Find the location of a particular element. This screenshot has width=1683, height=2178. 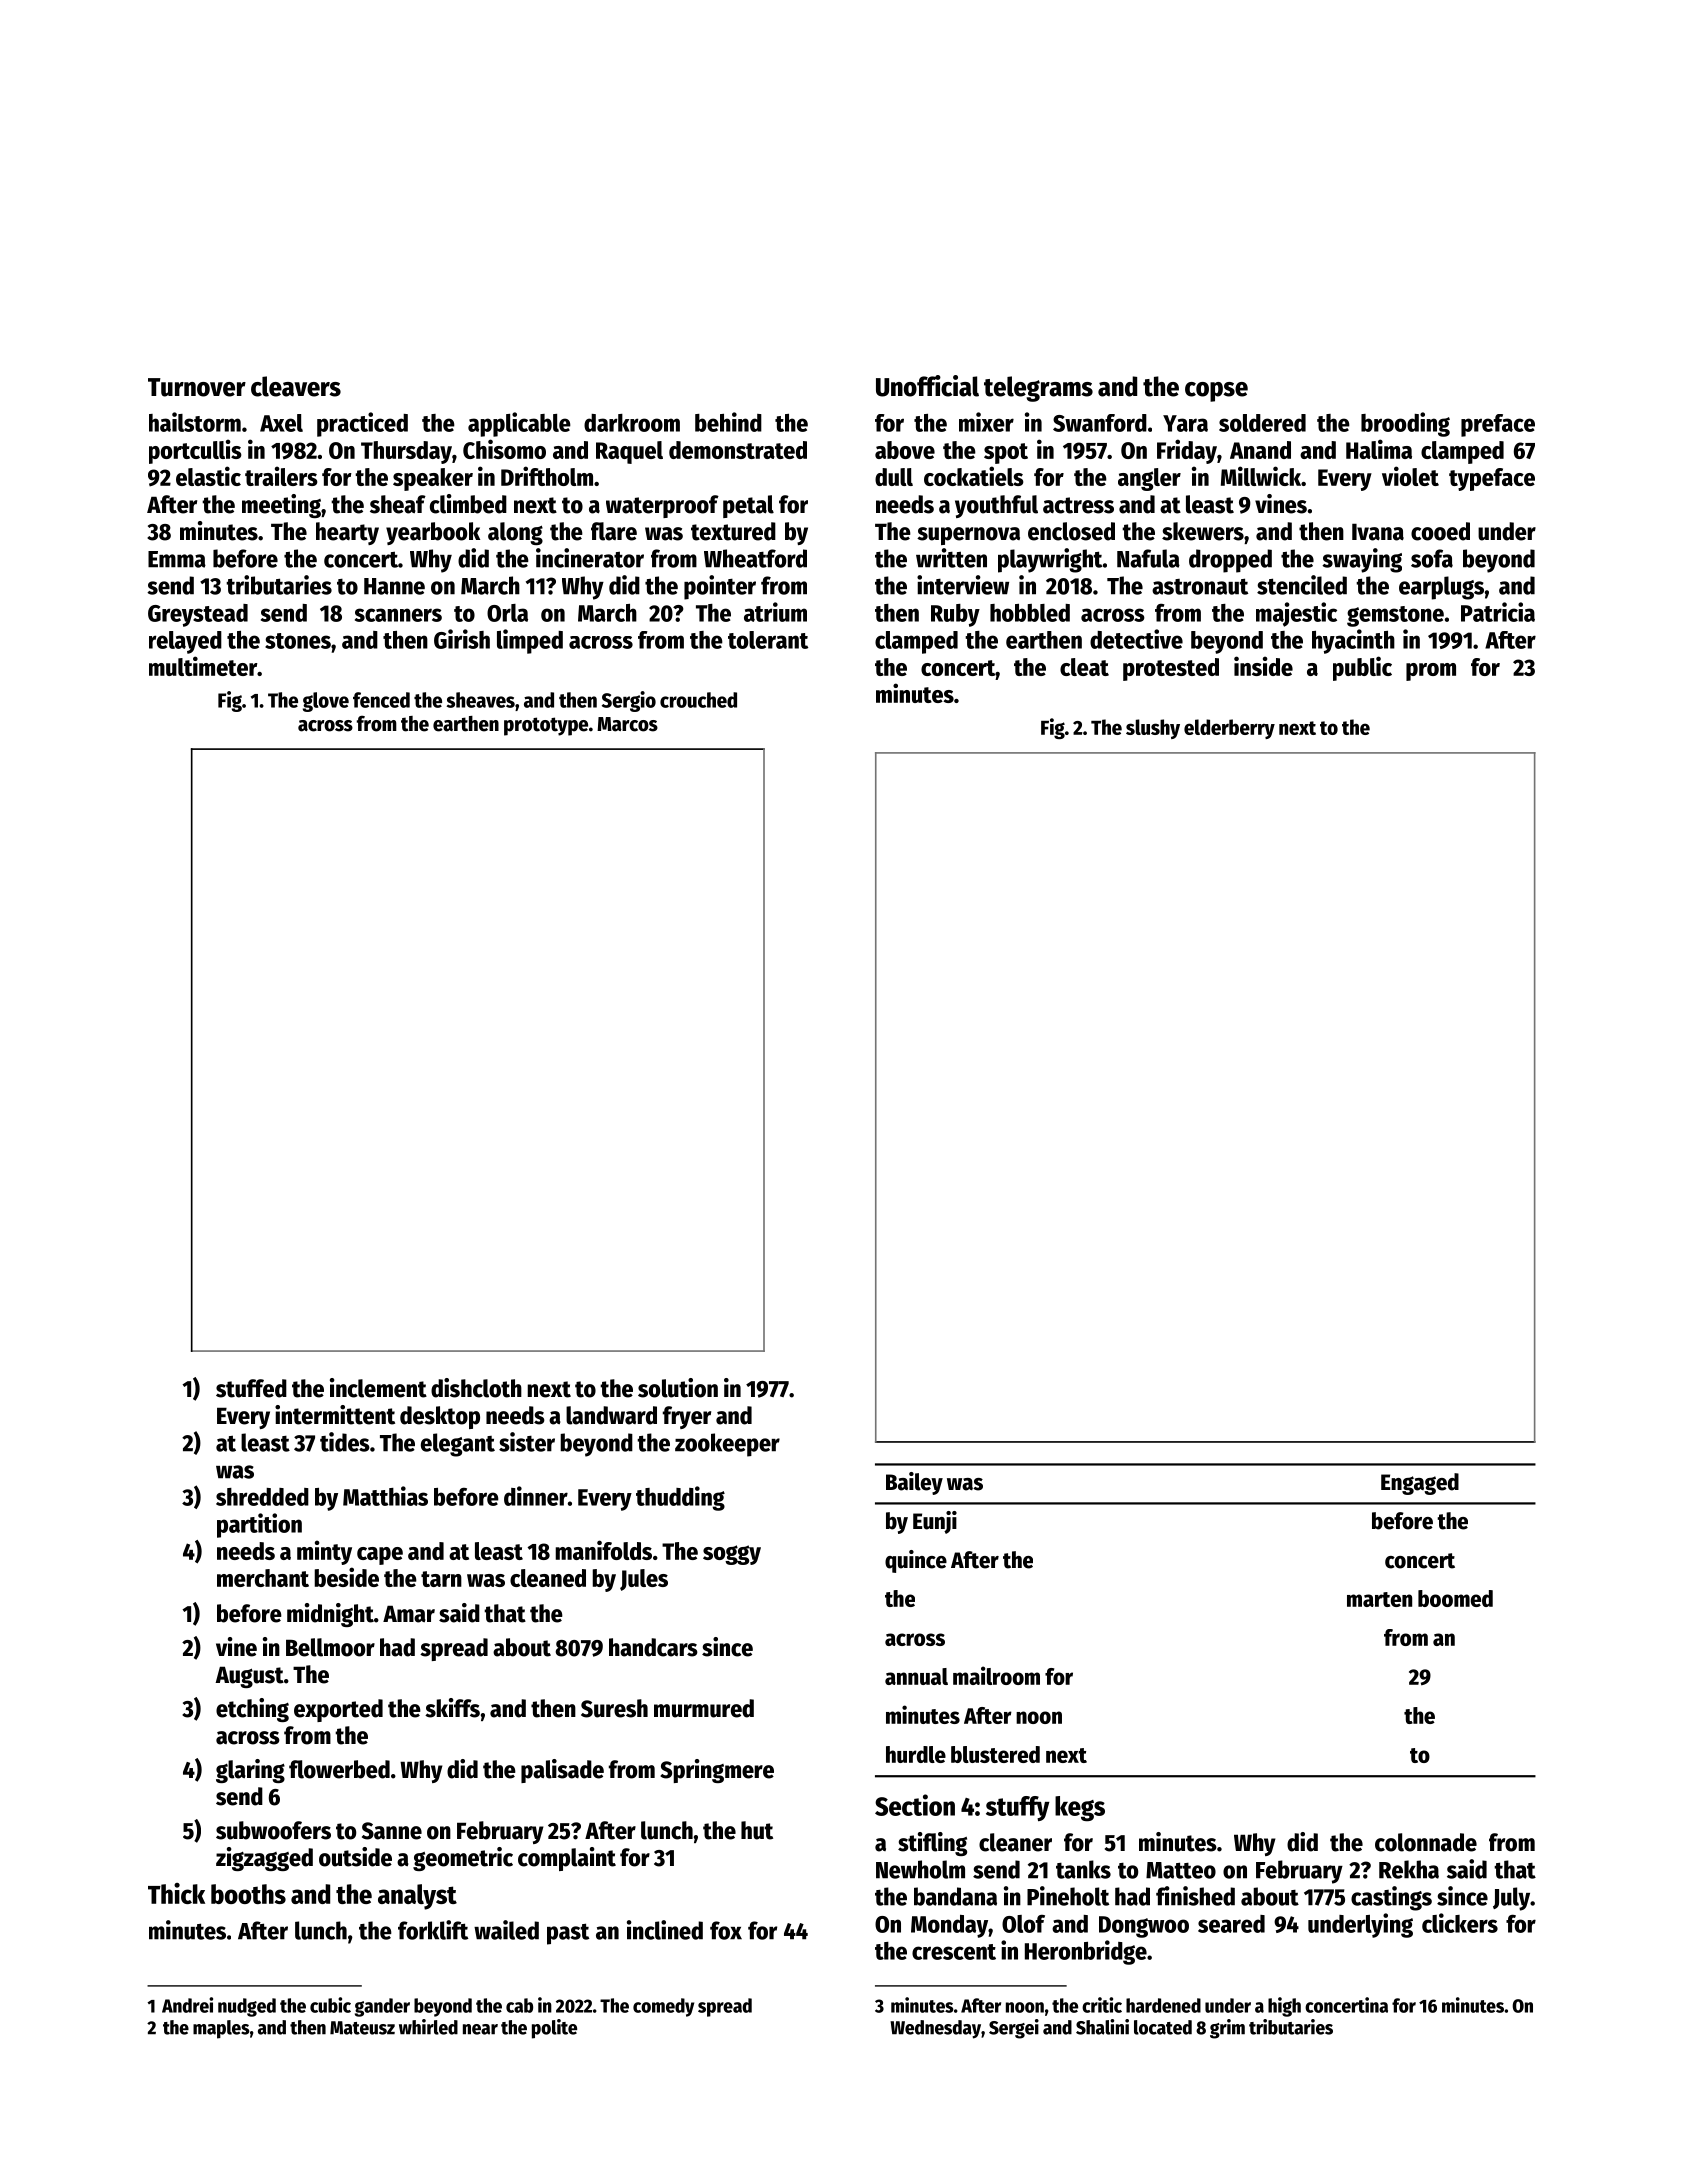

Mateusz is located at coordinates (362, 2028).
